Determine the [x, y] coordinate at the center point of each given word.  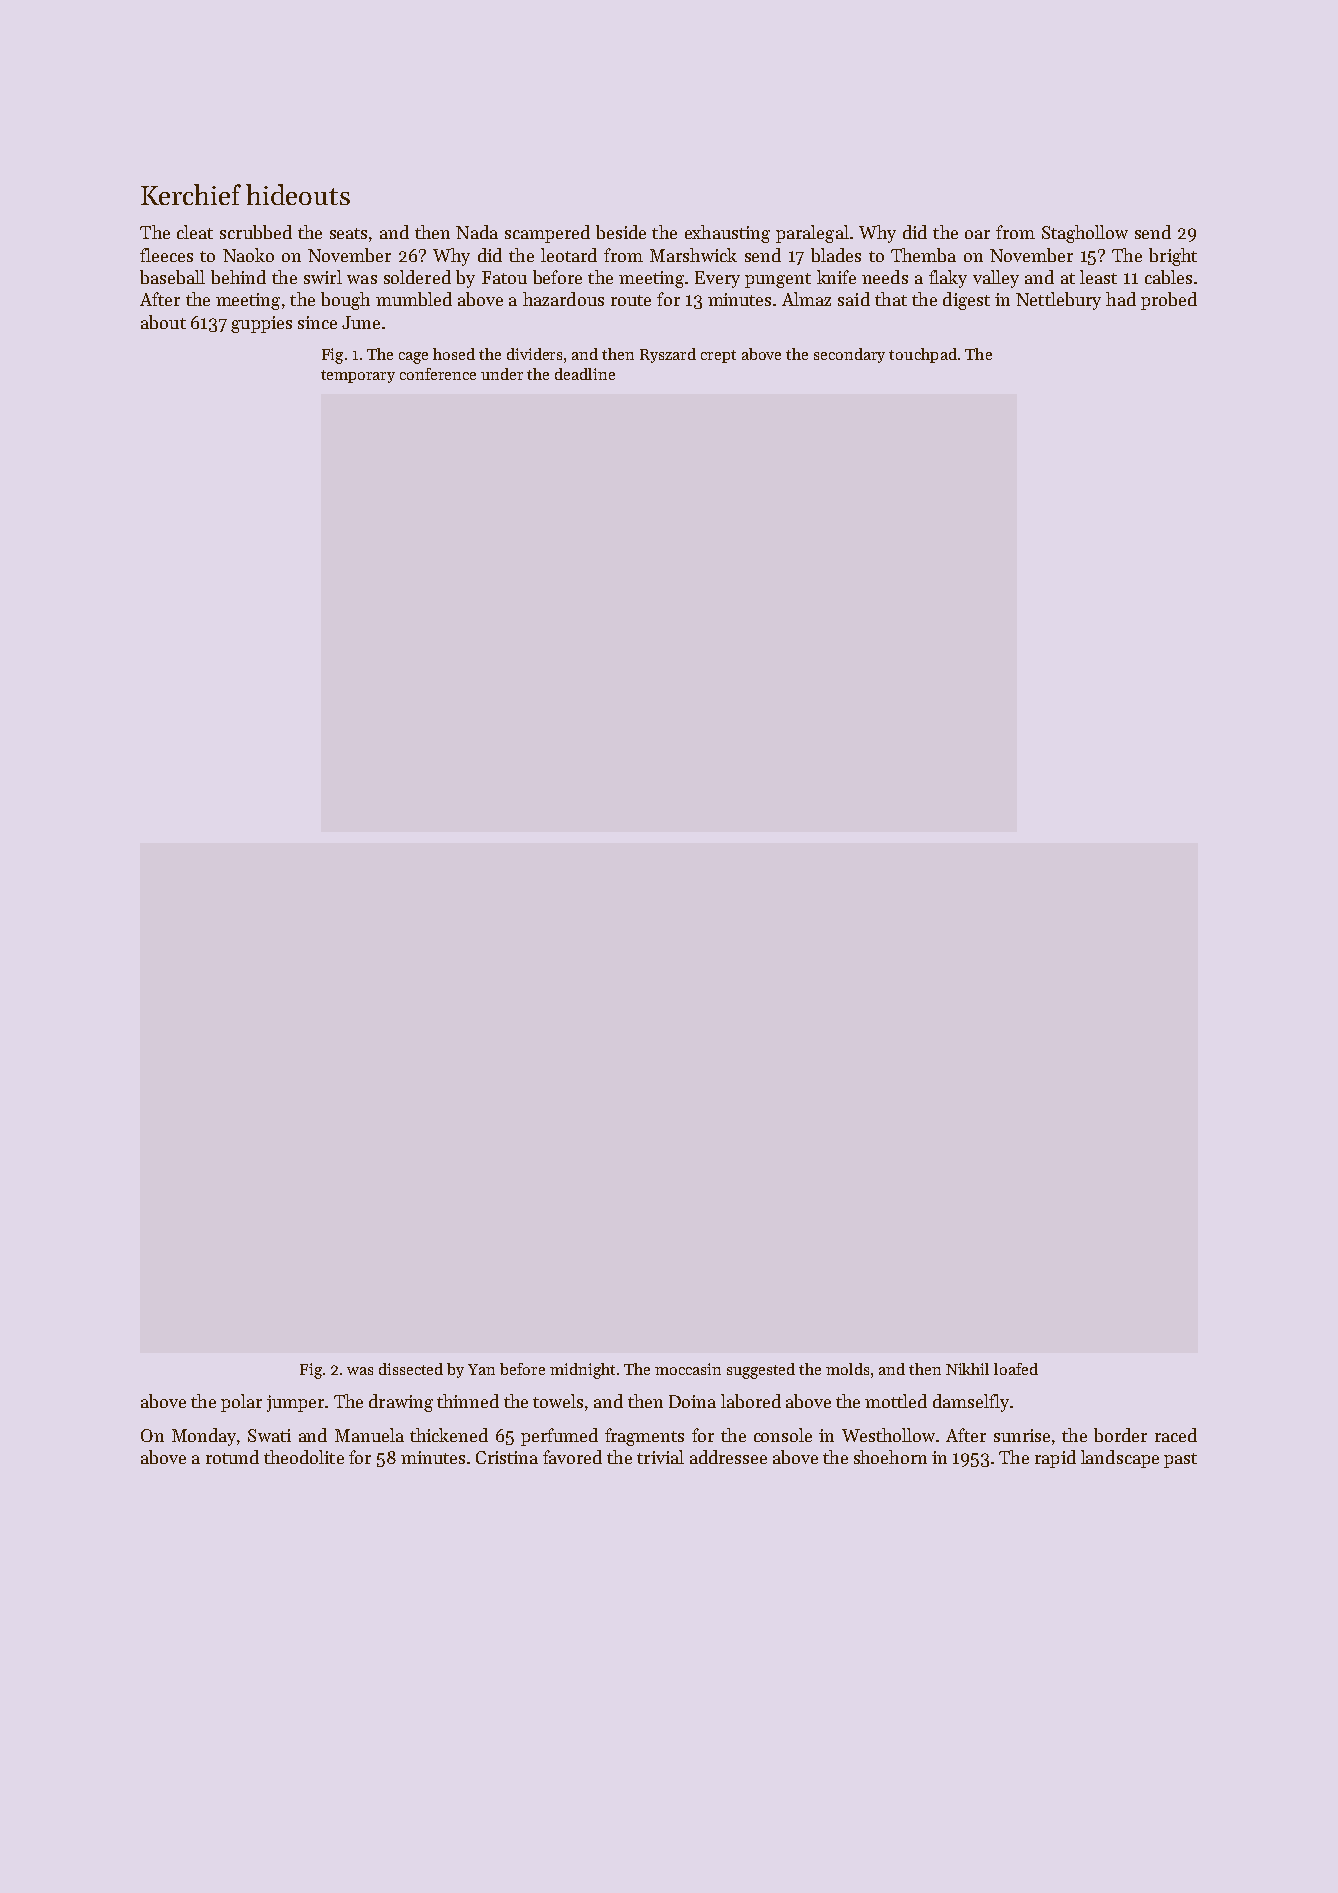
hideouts [298, 194]
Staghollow [1085, 234]
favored [572, 1457]
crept [718, 356]
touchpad [923, 355]
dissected [411, 1369]
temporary [358, 376]
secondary [849, 355]
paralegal [812, 234]
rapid [1055, 1459]
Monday [204, 1437]
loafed [1016, 1369]
